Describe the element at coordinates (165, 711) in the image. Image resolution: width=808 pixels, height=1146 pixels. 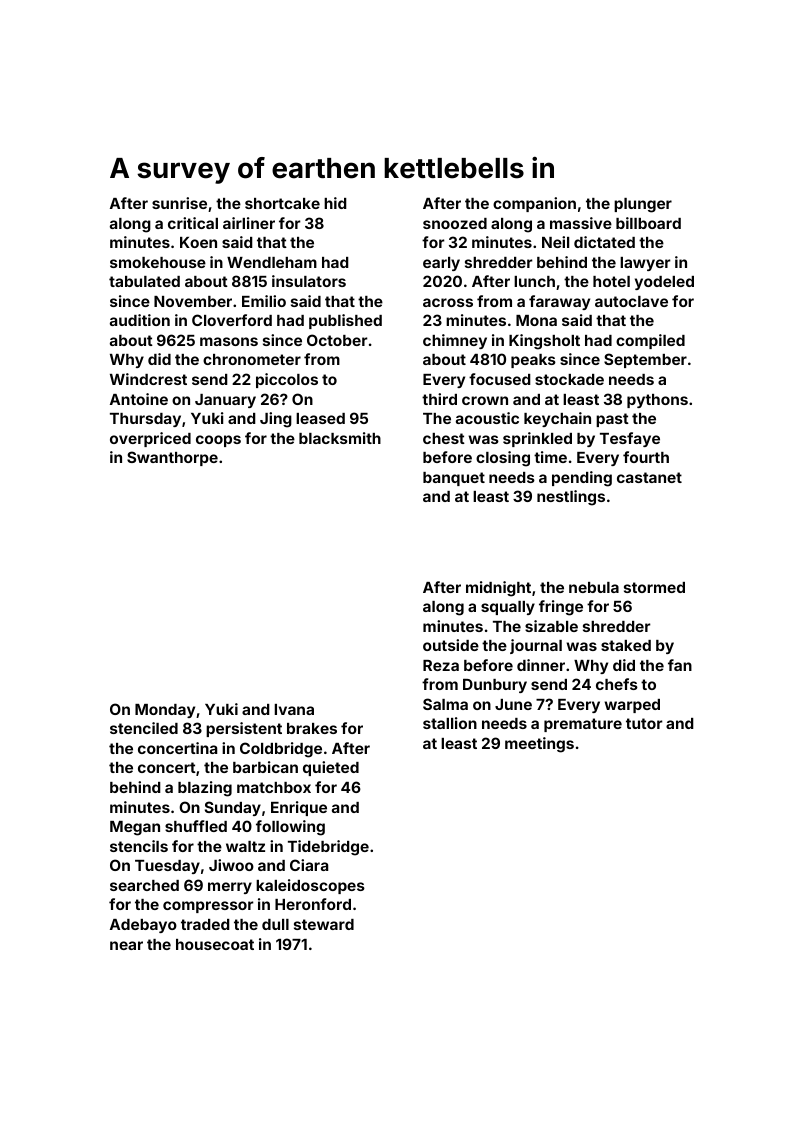
I see `Monday` at that location.
